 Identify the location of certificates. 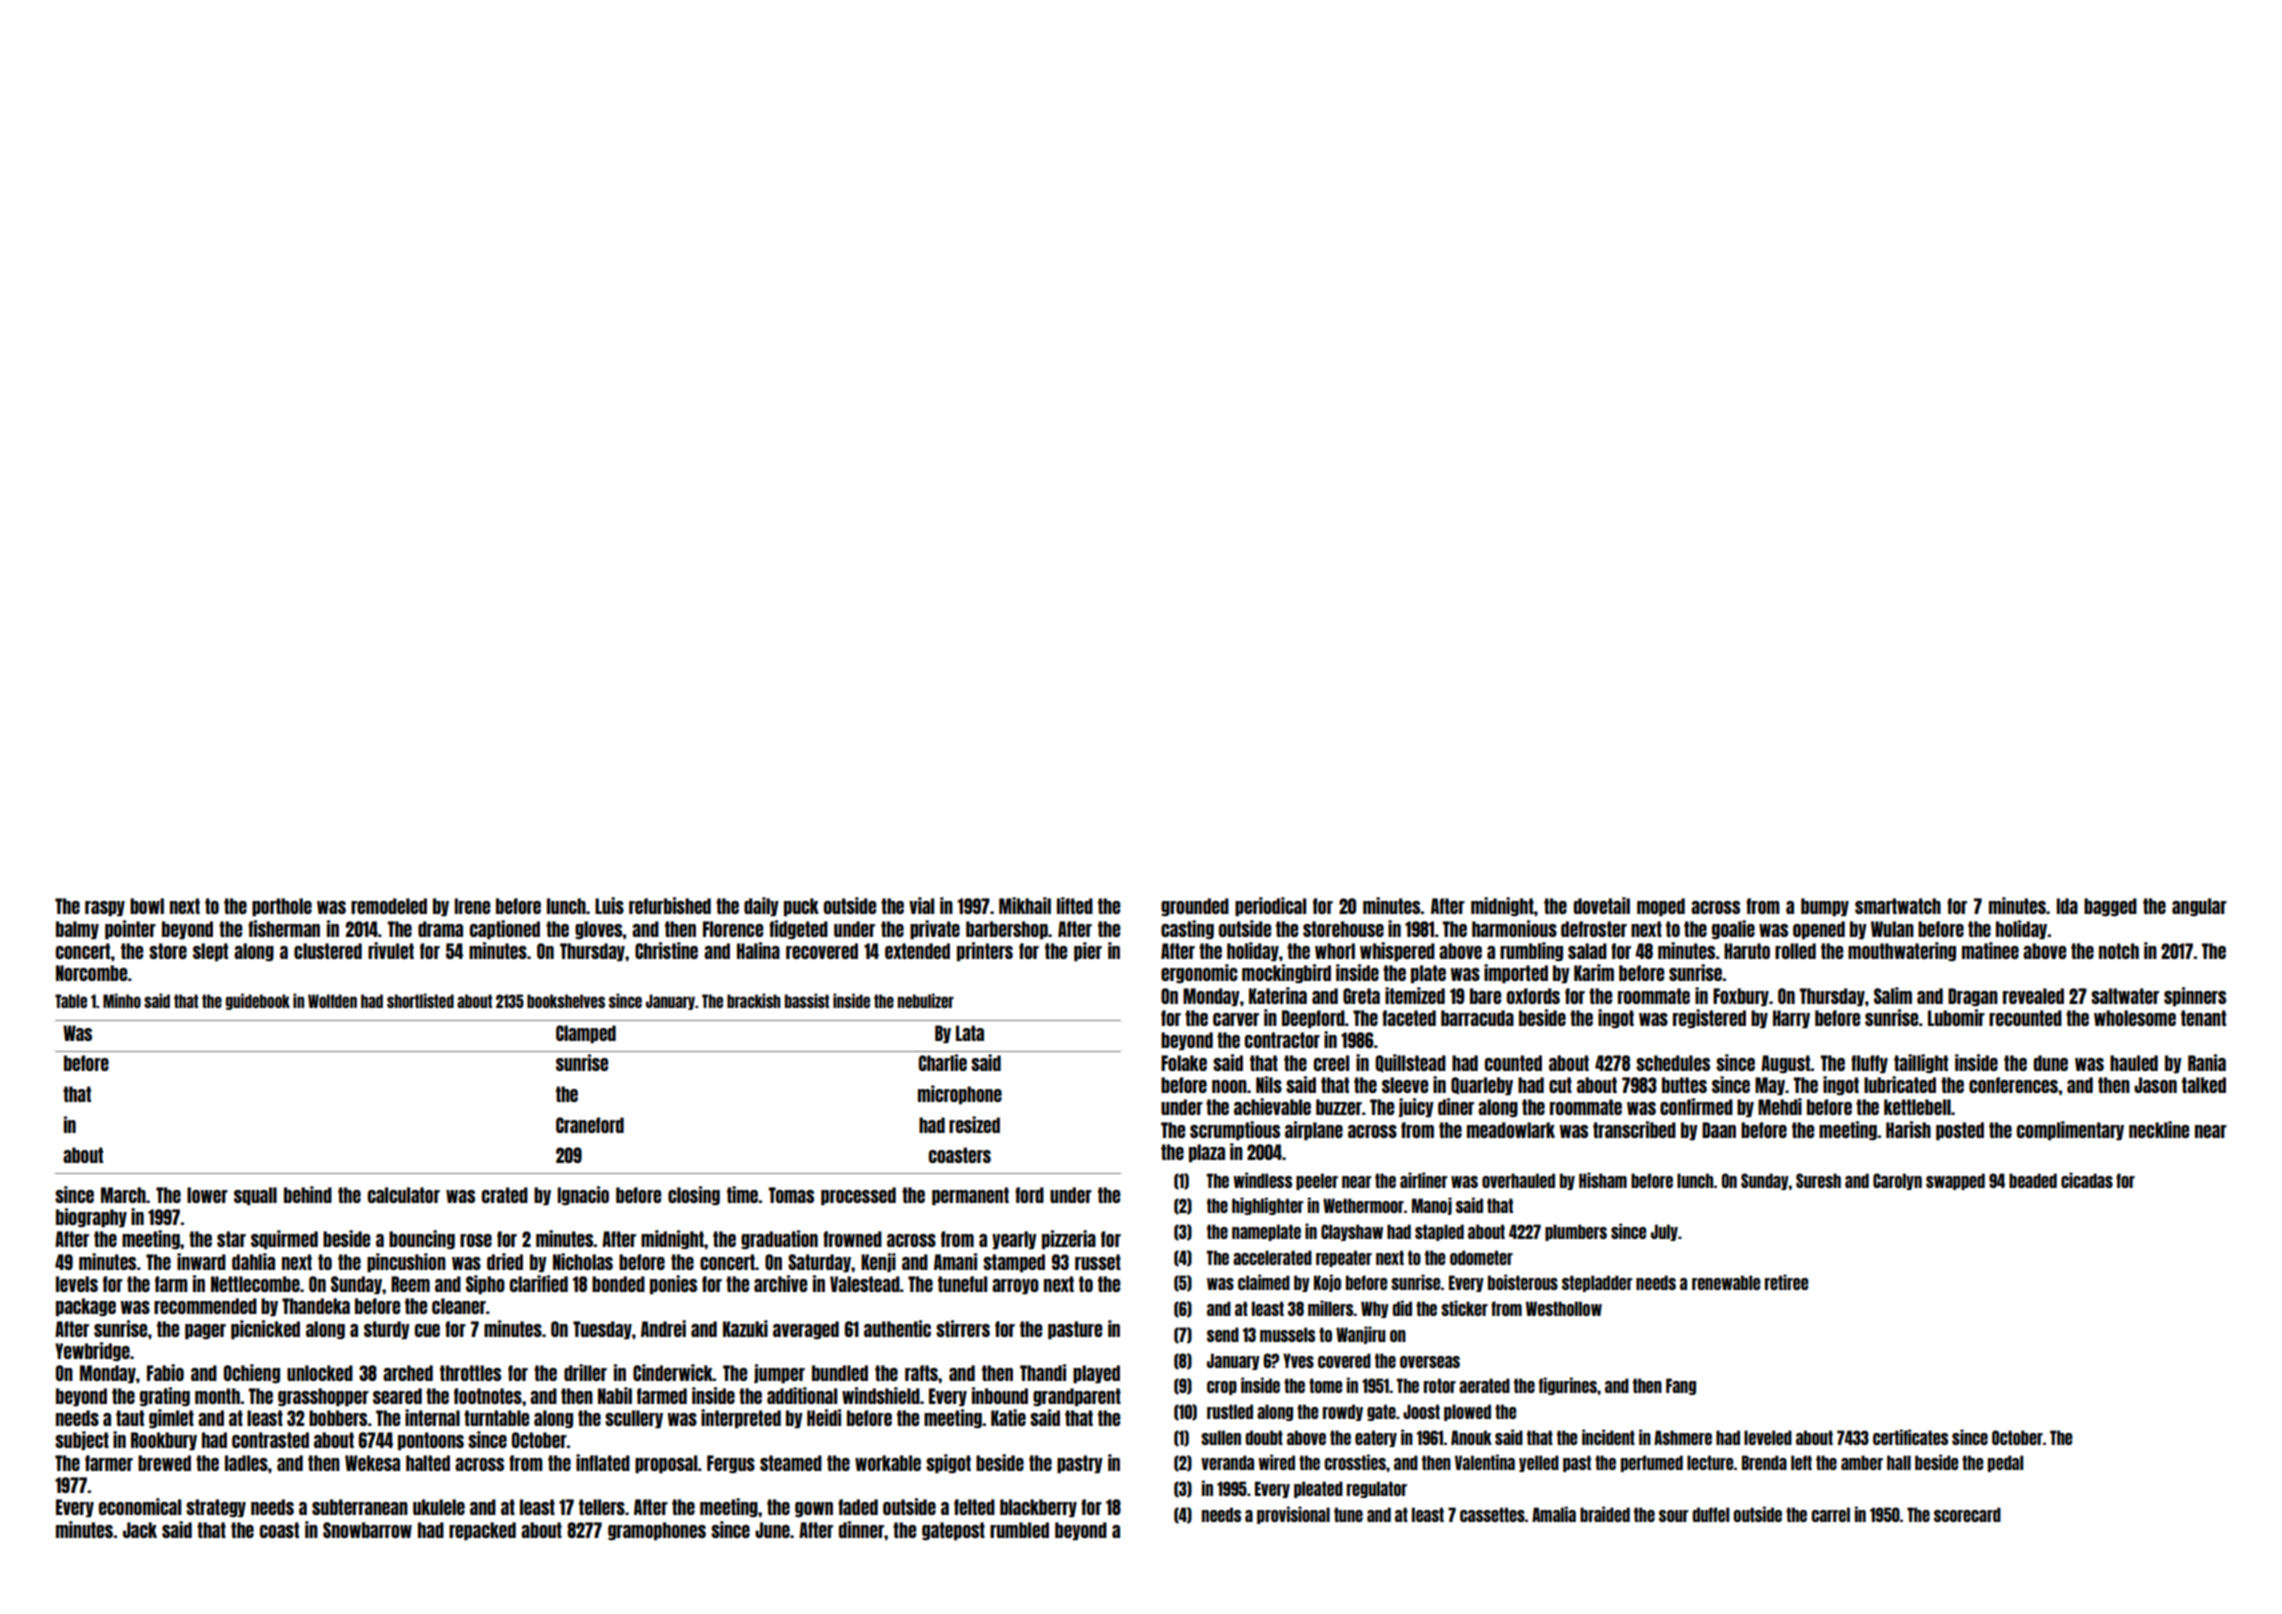
(1910, 1437).
